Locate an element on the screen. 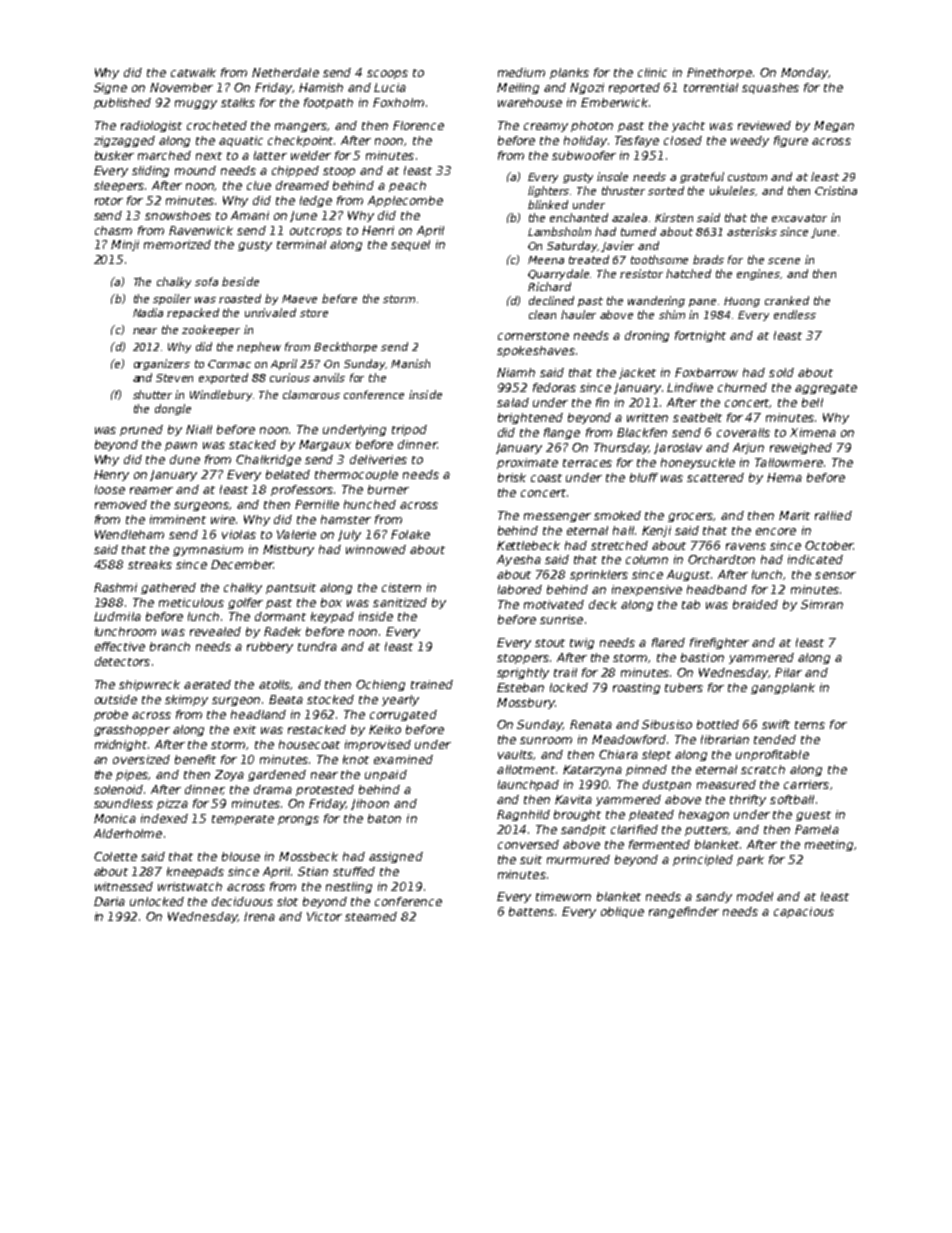 This screenshot has height=1233, width=952. Florence is located at coordinates (418, 125).
